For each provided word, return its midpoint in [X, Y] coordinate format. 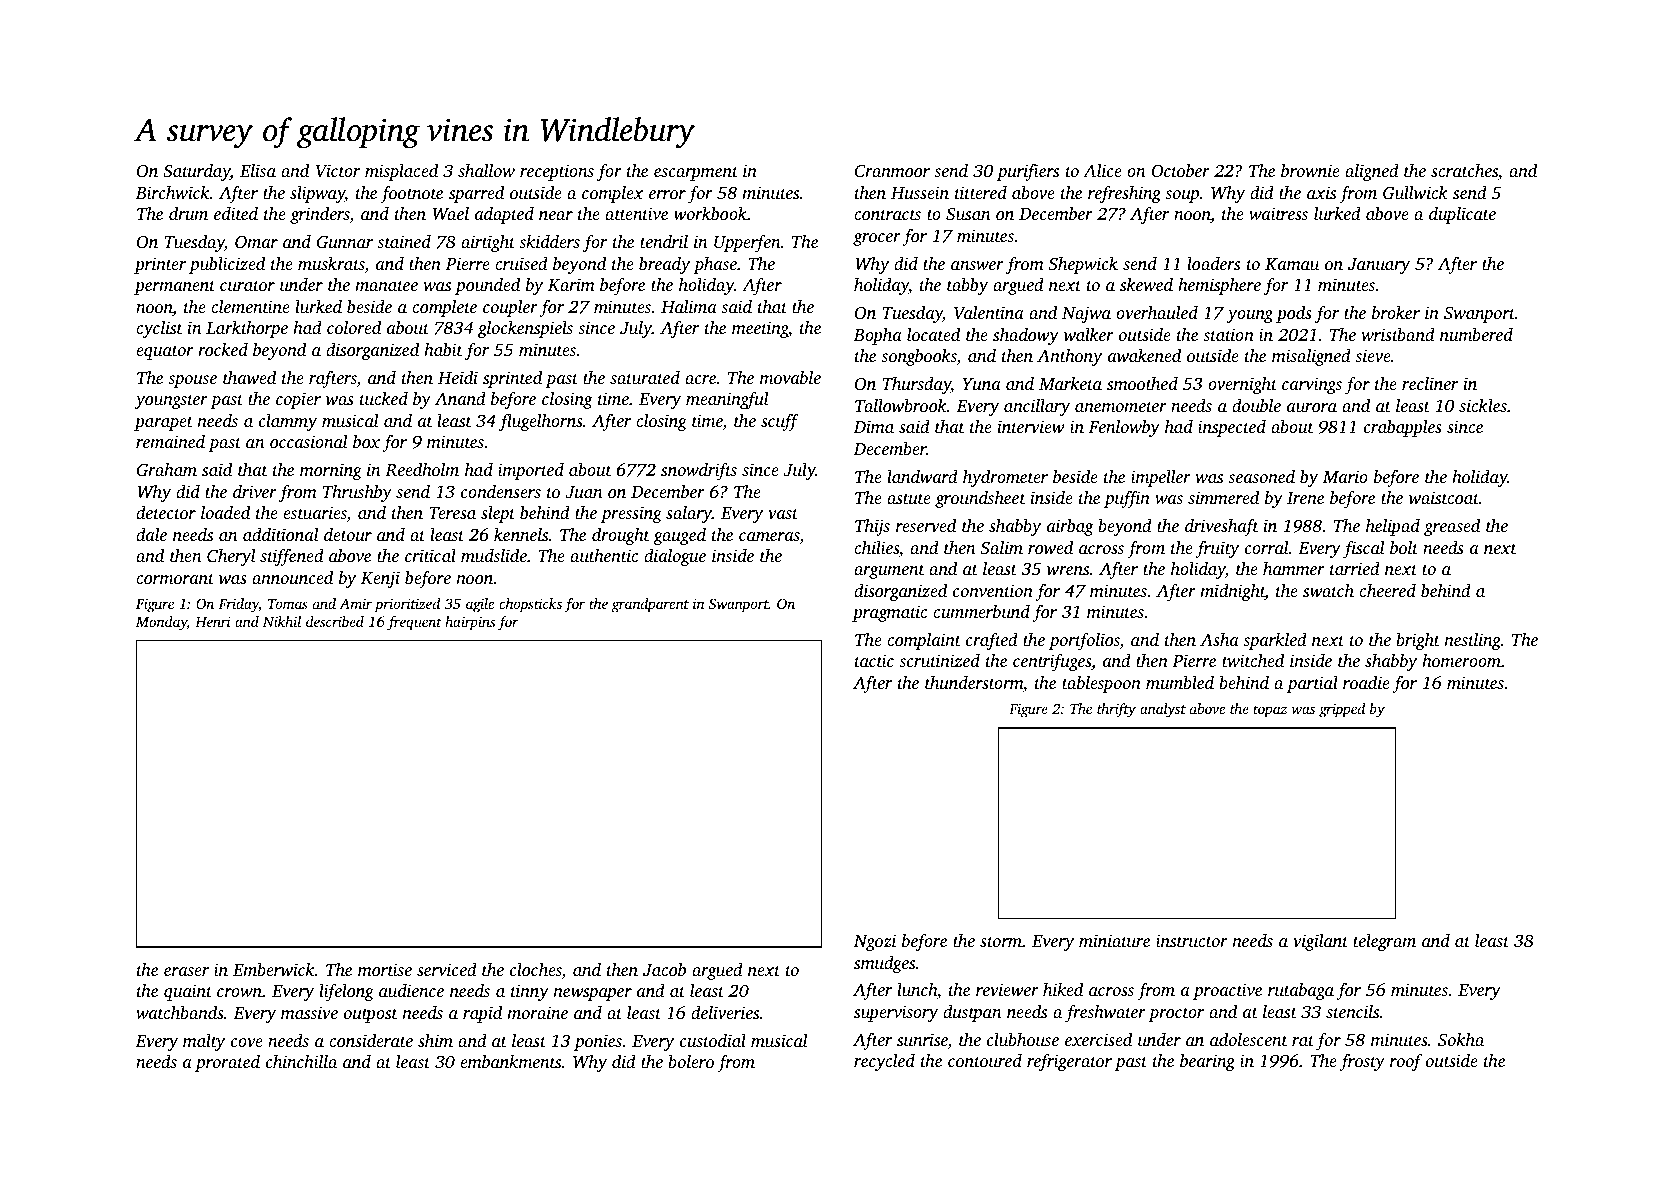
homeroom [1461, 660]
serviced [447, 969]
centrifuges [1052, 662]
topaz [1270, 711]
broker [1396, 312]
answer [977, 265]
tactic [874, 660]
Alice [1102, 170]
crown [239, 992]
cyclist [159, 329]
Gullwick [1415, 193]
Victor [338, 171]
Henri [213, 621]
